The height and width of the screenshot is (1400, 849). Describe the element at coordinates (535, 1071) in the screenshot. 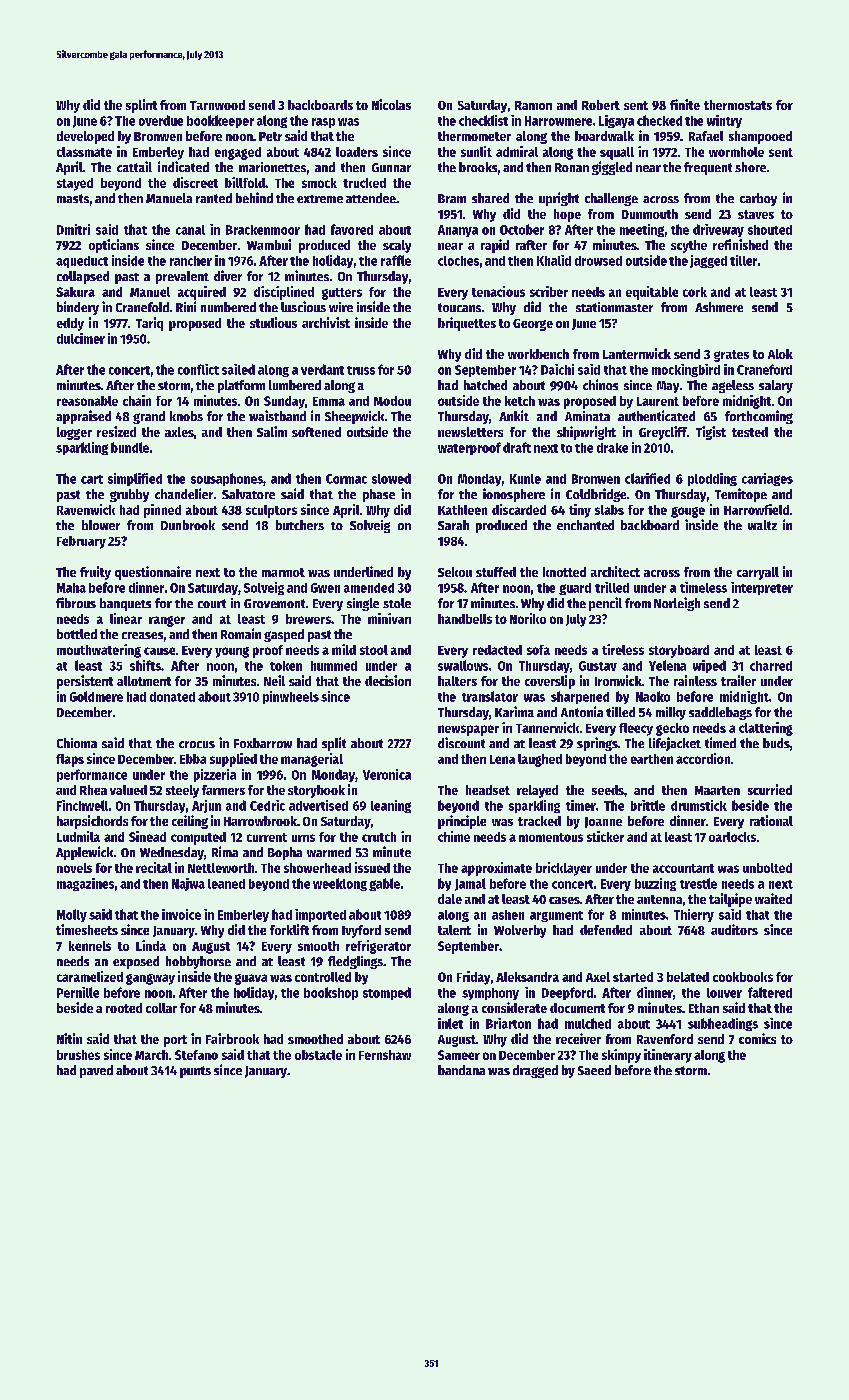

I see `dragged` at that location.
